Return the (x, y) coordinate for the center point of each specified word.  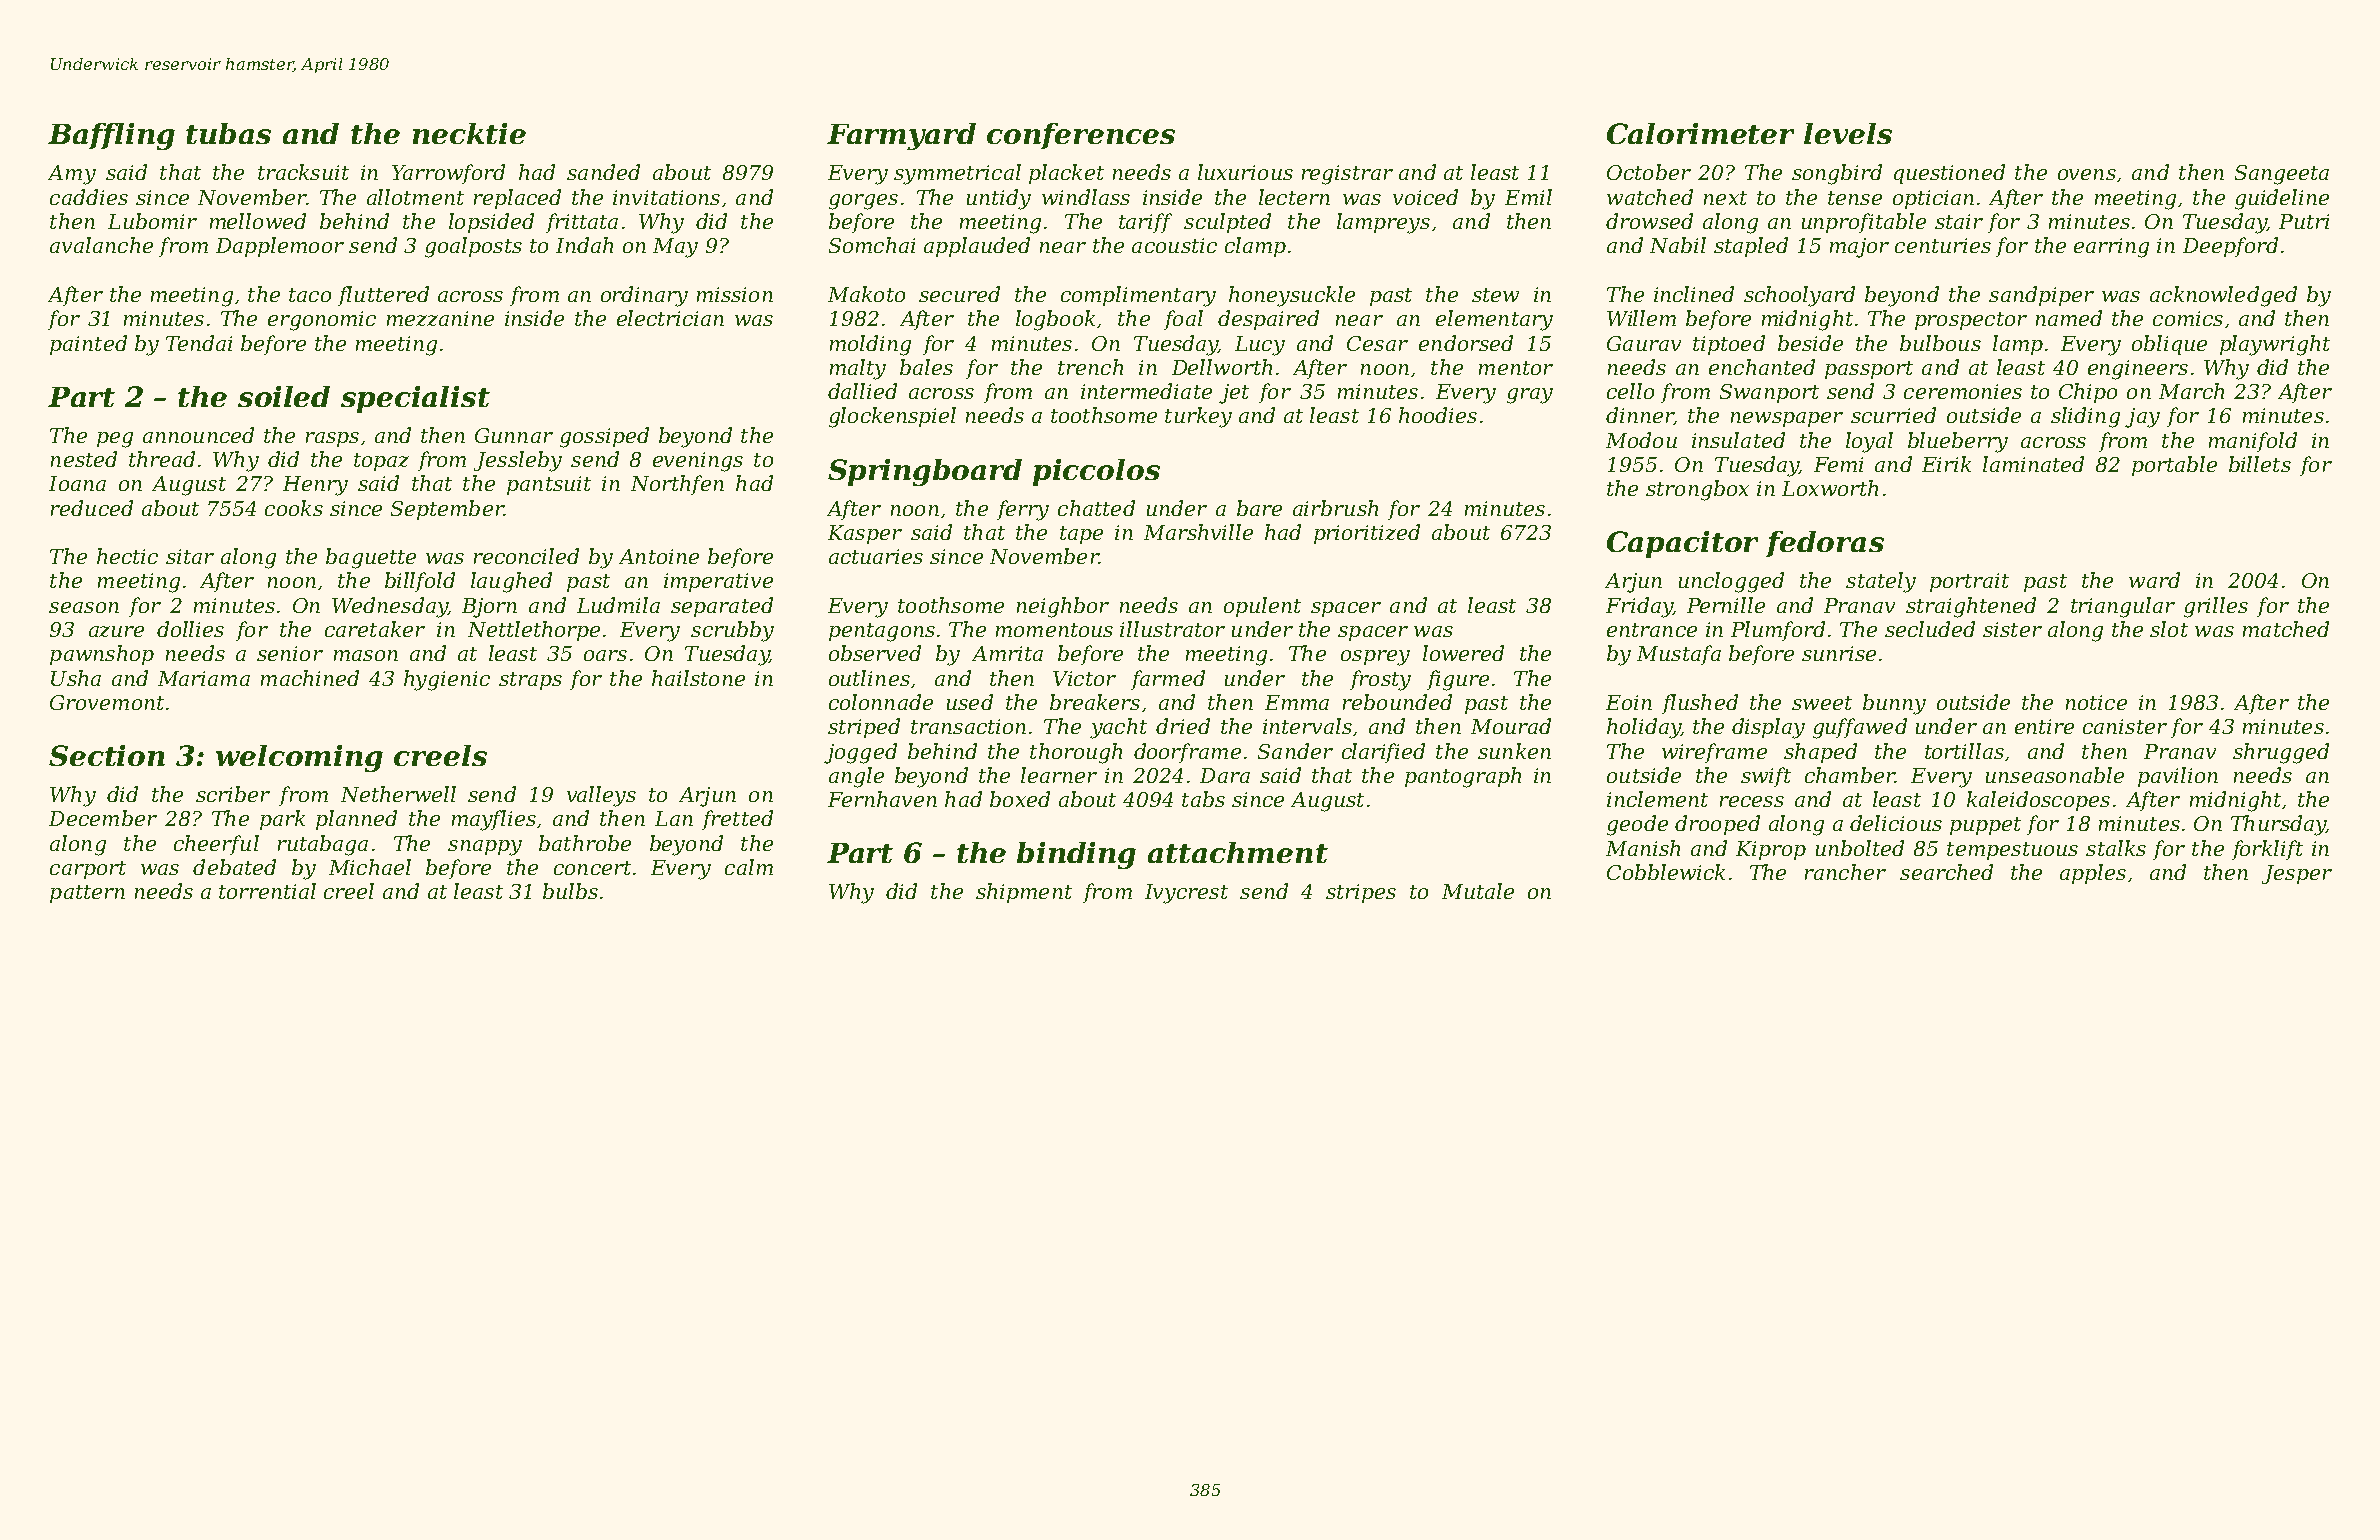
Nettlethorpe (534, 631)
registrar (1347, 175)
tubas (228, 133)
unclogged (1731, 582)
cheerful (216, 845)
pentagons (882, 632)
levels (1848, 133)
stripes (1361, 893)
